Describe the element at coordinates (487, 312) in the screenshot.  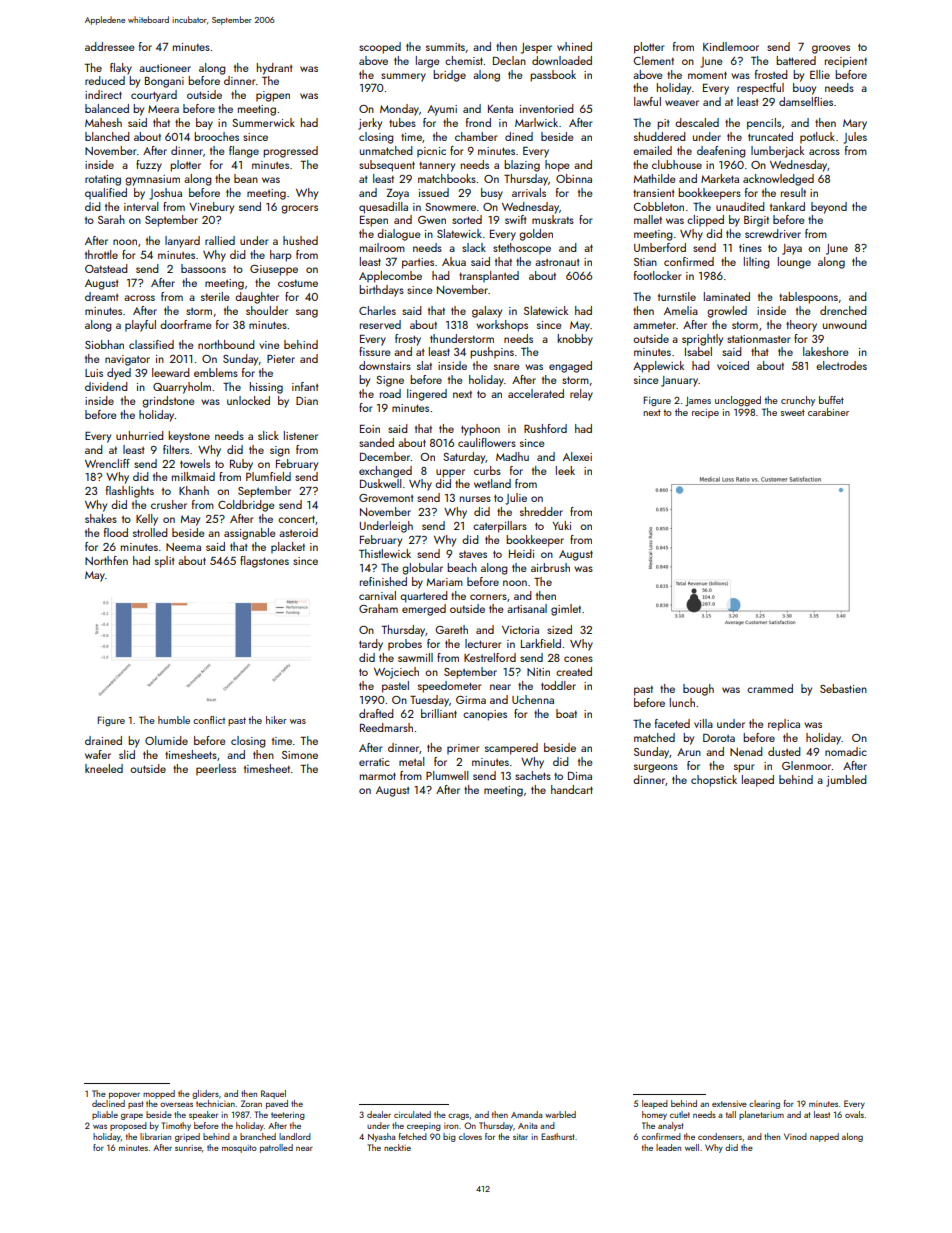
I see `galaxy` at that location.
